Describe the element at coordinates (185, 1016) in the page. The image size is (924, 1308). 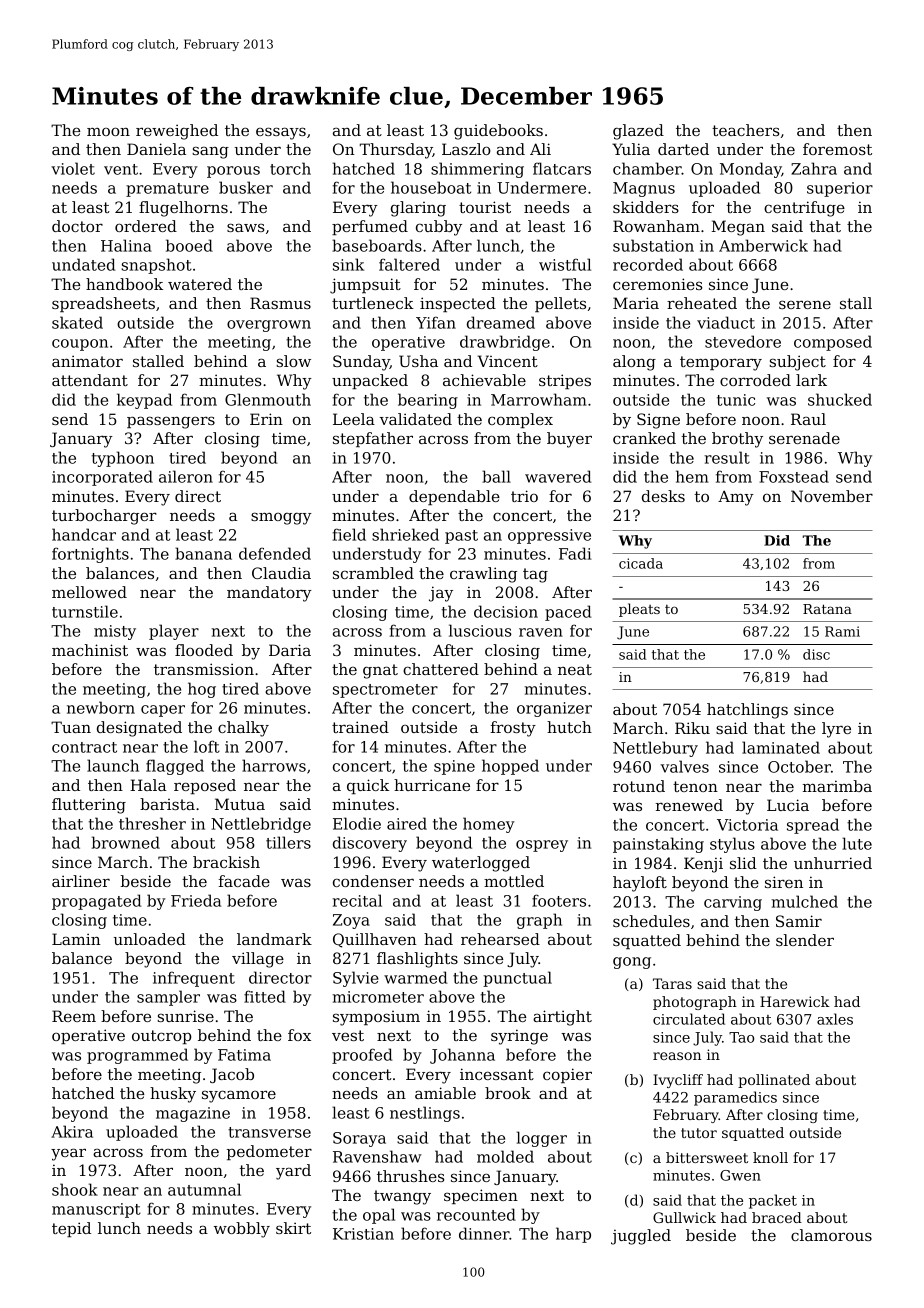
I see `sunrise` at that location.
